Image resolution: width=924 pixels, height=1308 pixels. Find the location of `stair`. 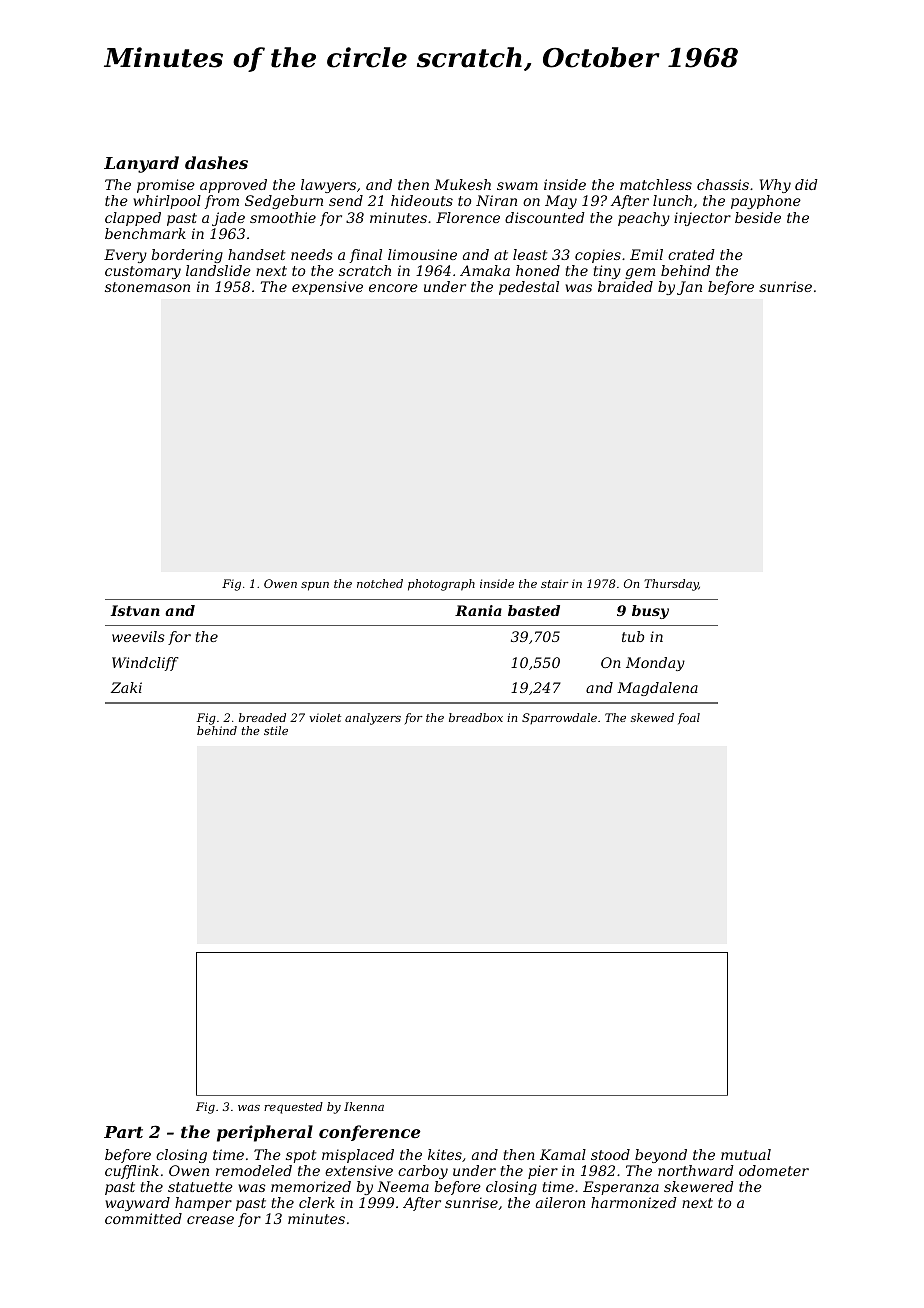

stair is located at coordinates (555, 583).
